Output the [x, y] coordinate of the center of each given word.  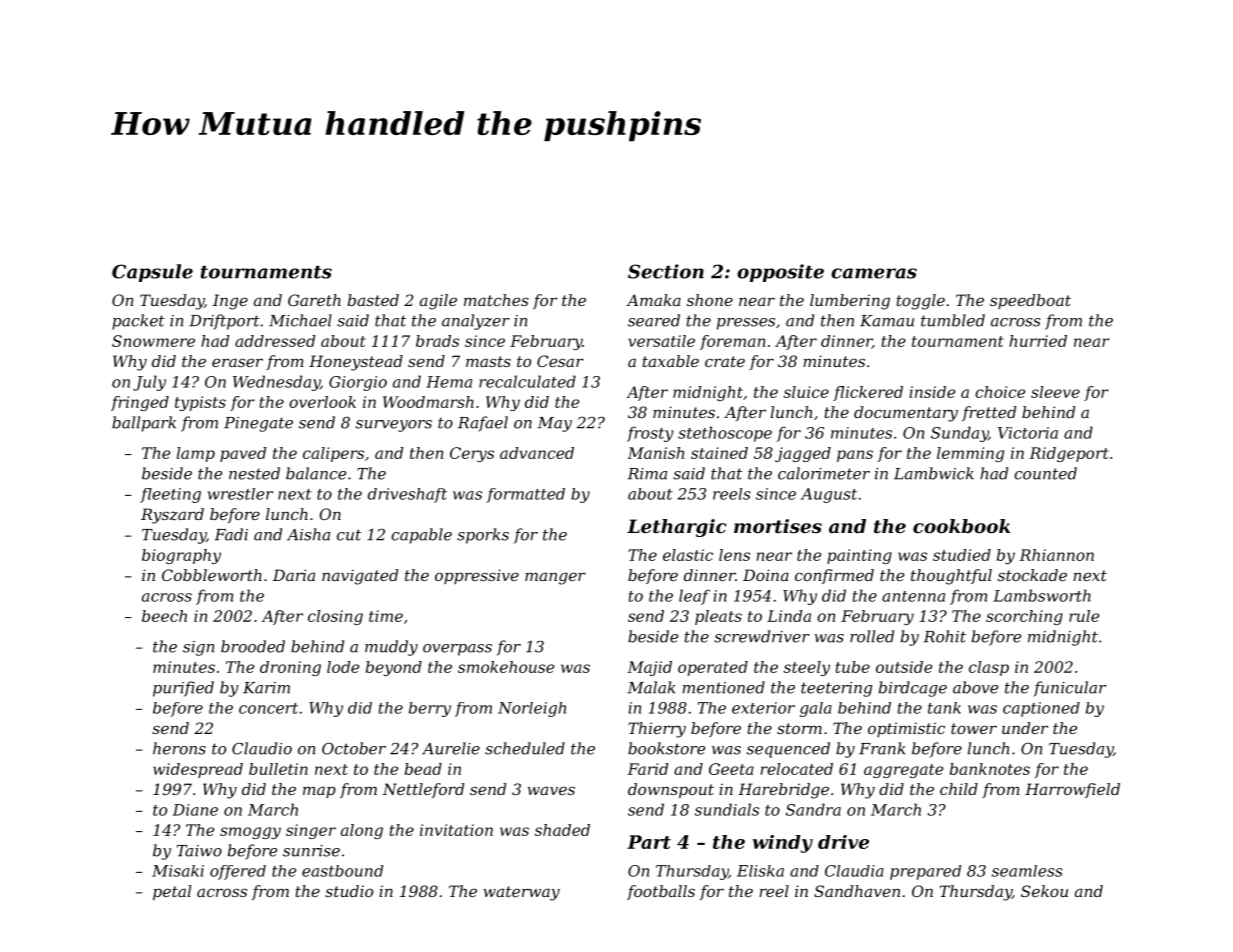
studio [349, 891]
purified [183, 689]
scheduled [525, 748]
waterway [522, 893]
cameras [874, 273]
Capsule [152, 273]
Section [666, 271]
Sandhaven [857, 891]
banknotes [990, 769]
